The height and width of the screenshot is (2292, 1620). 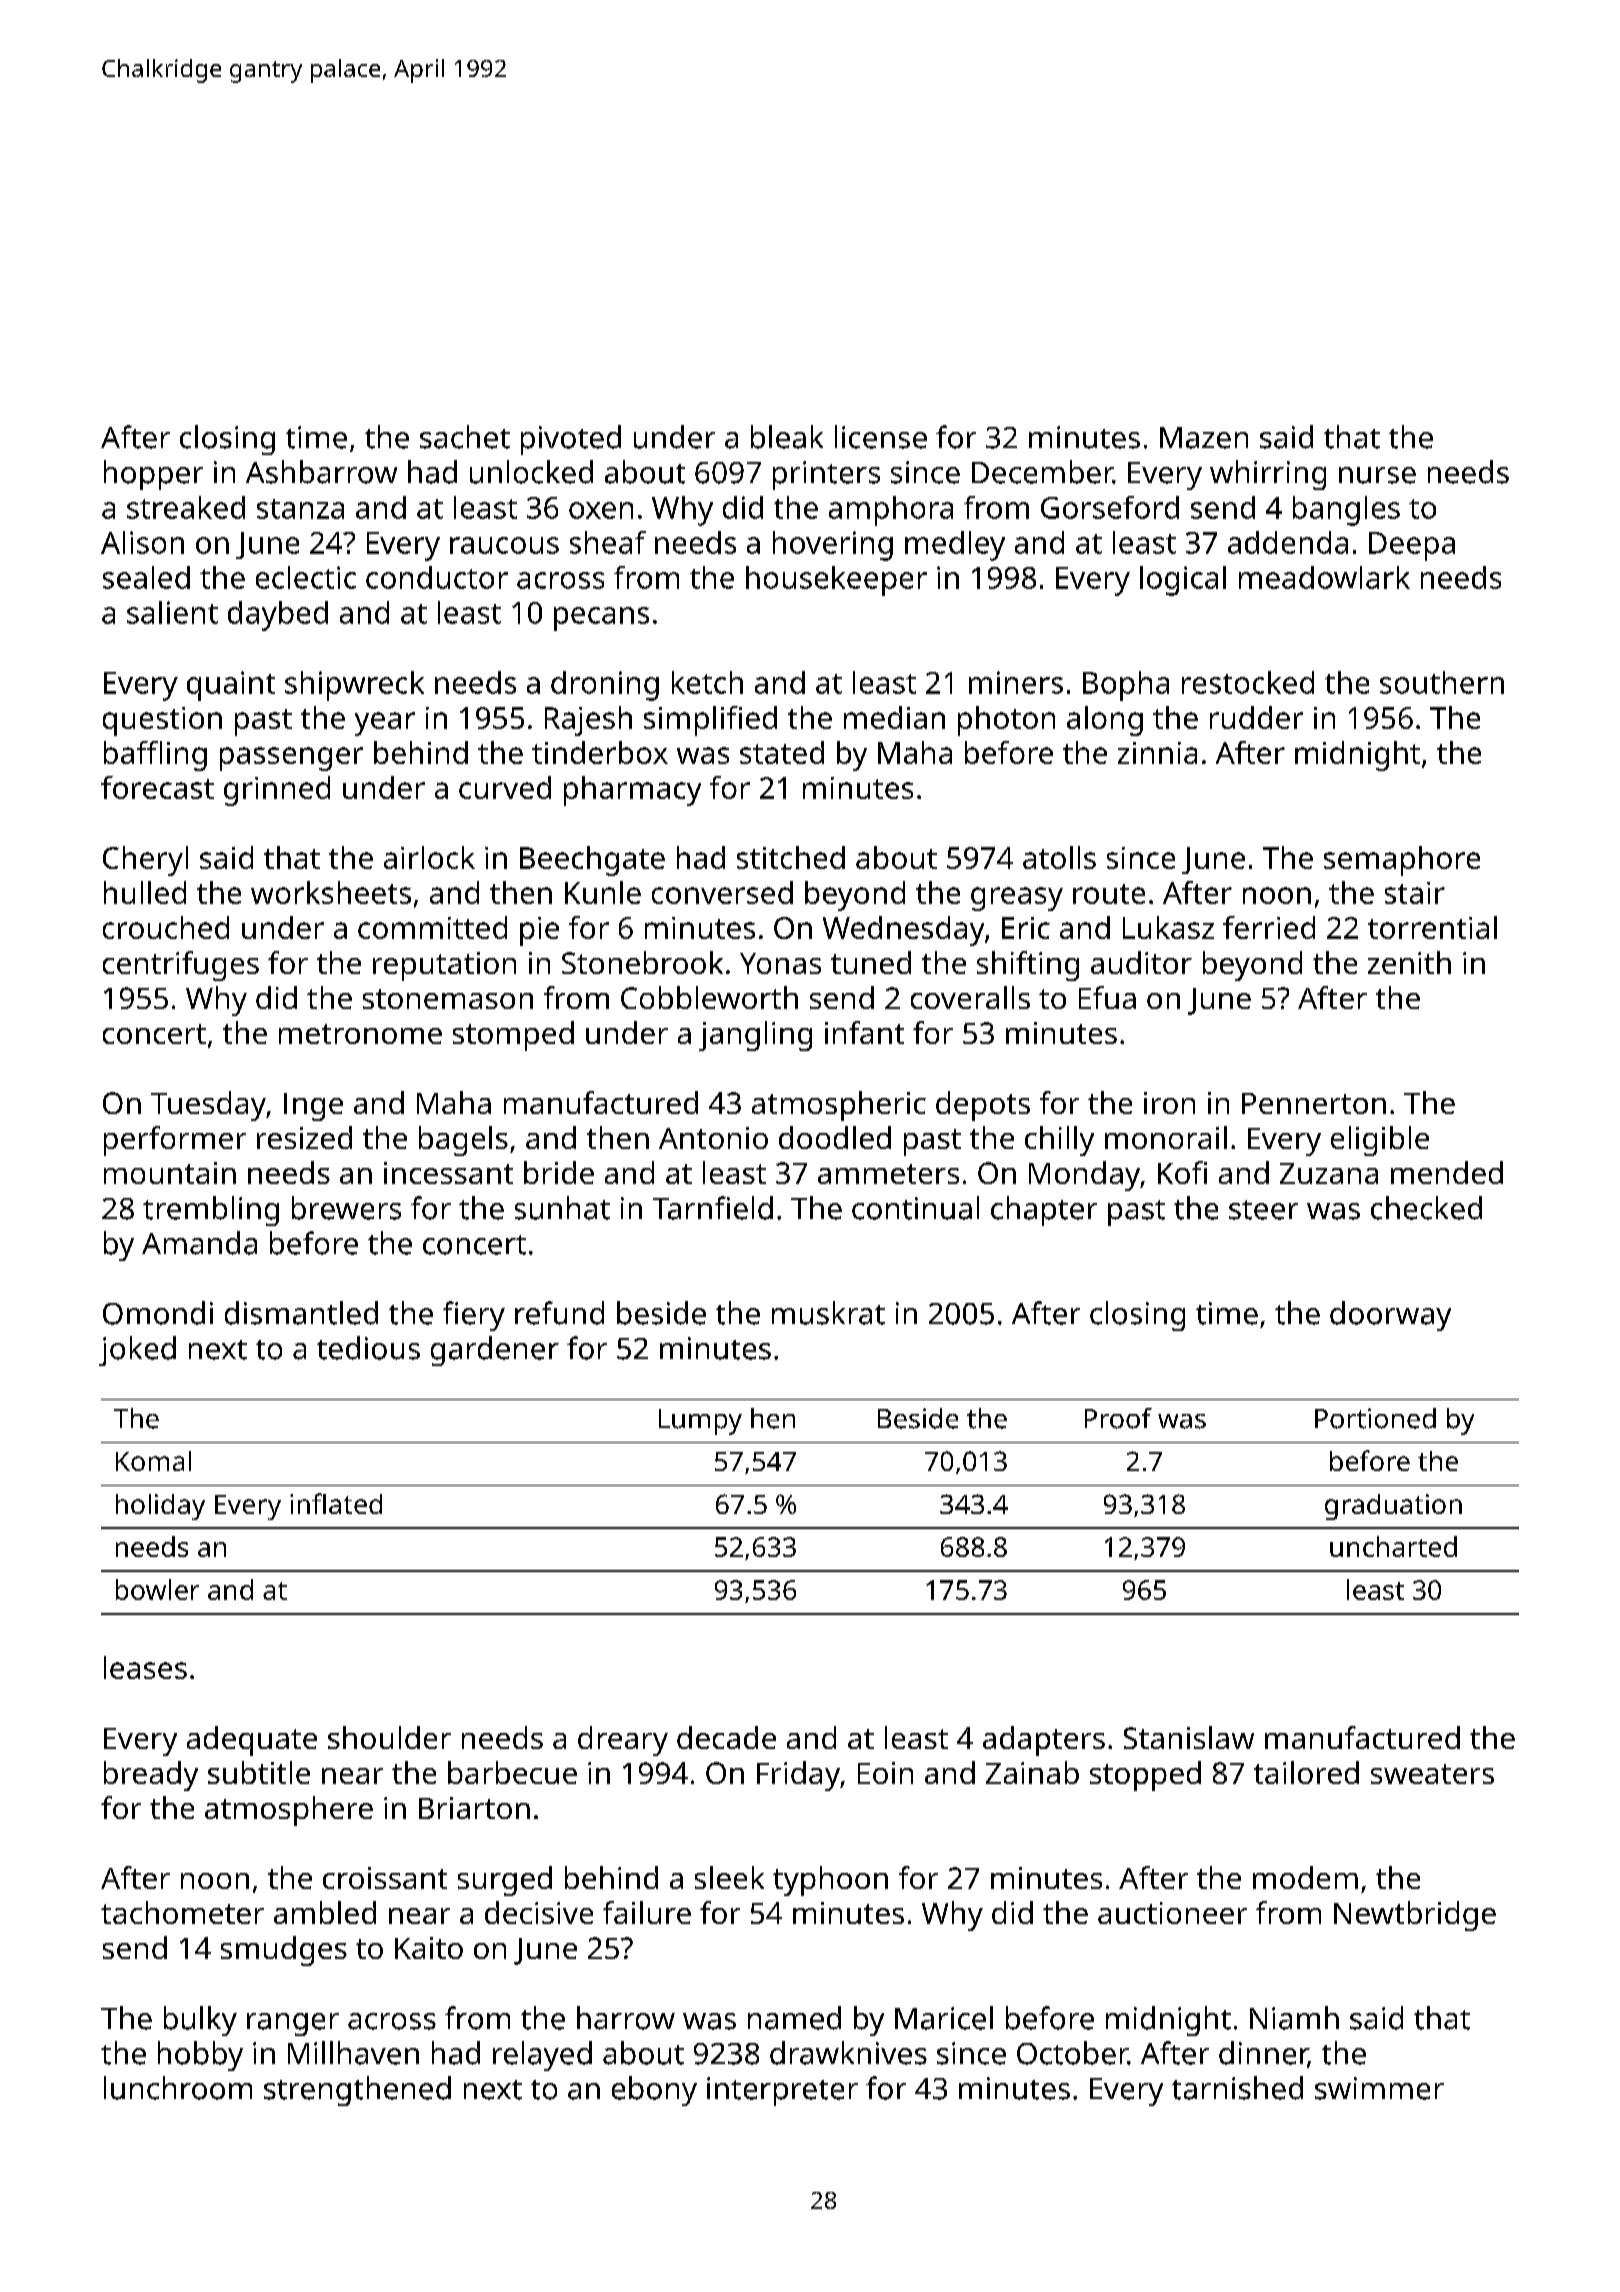 I want to click on tailored, so click(x=1306, y=1772).
